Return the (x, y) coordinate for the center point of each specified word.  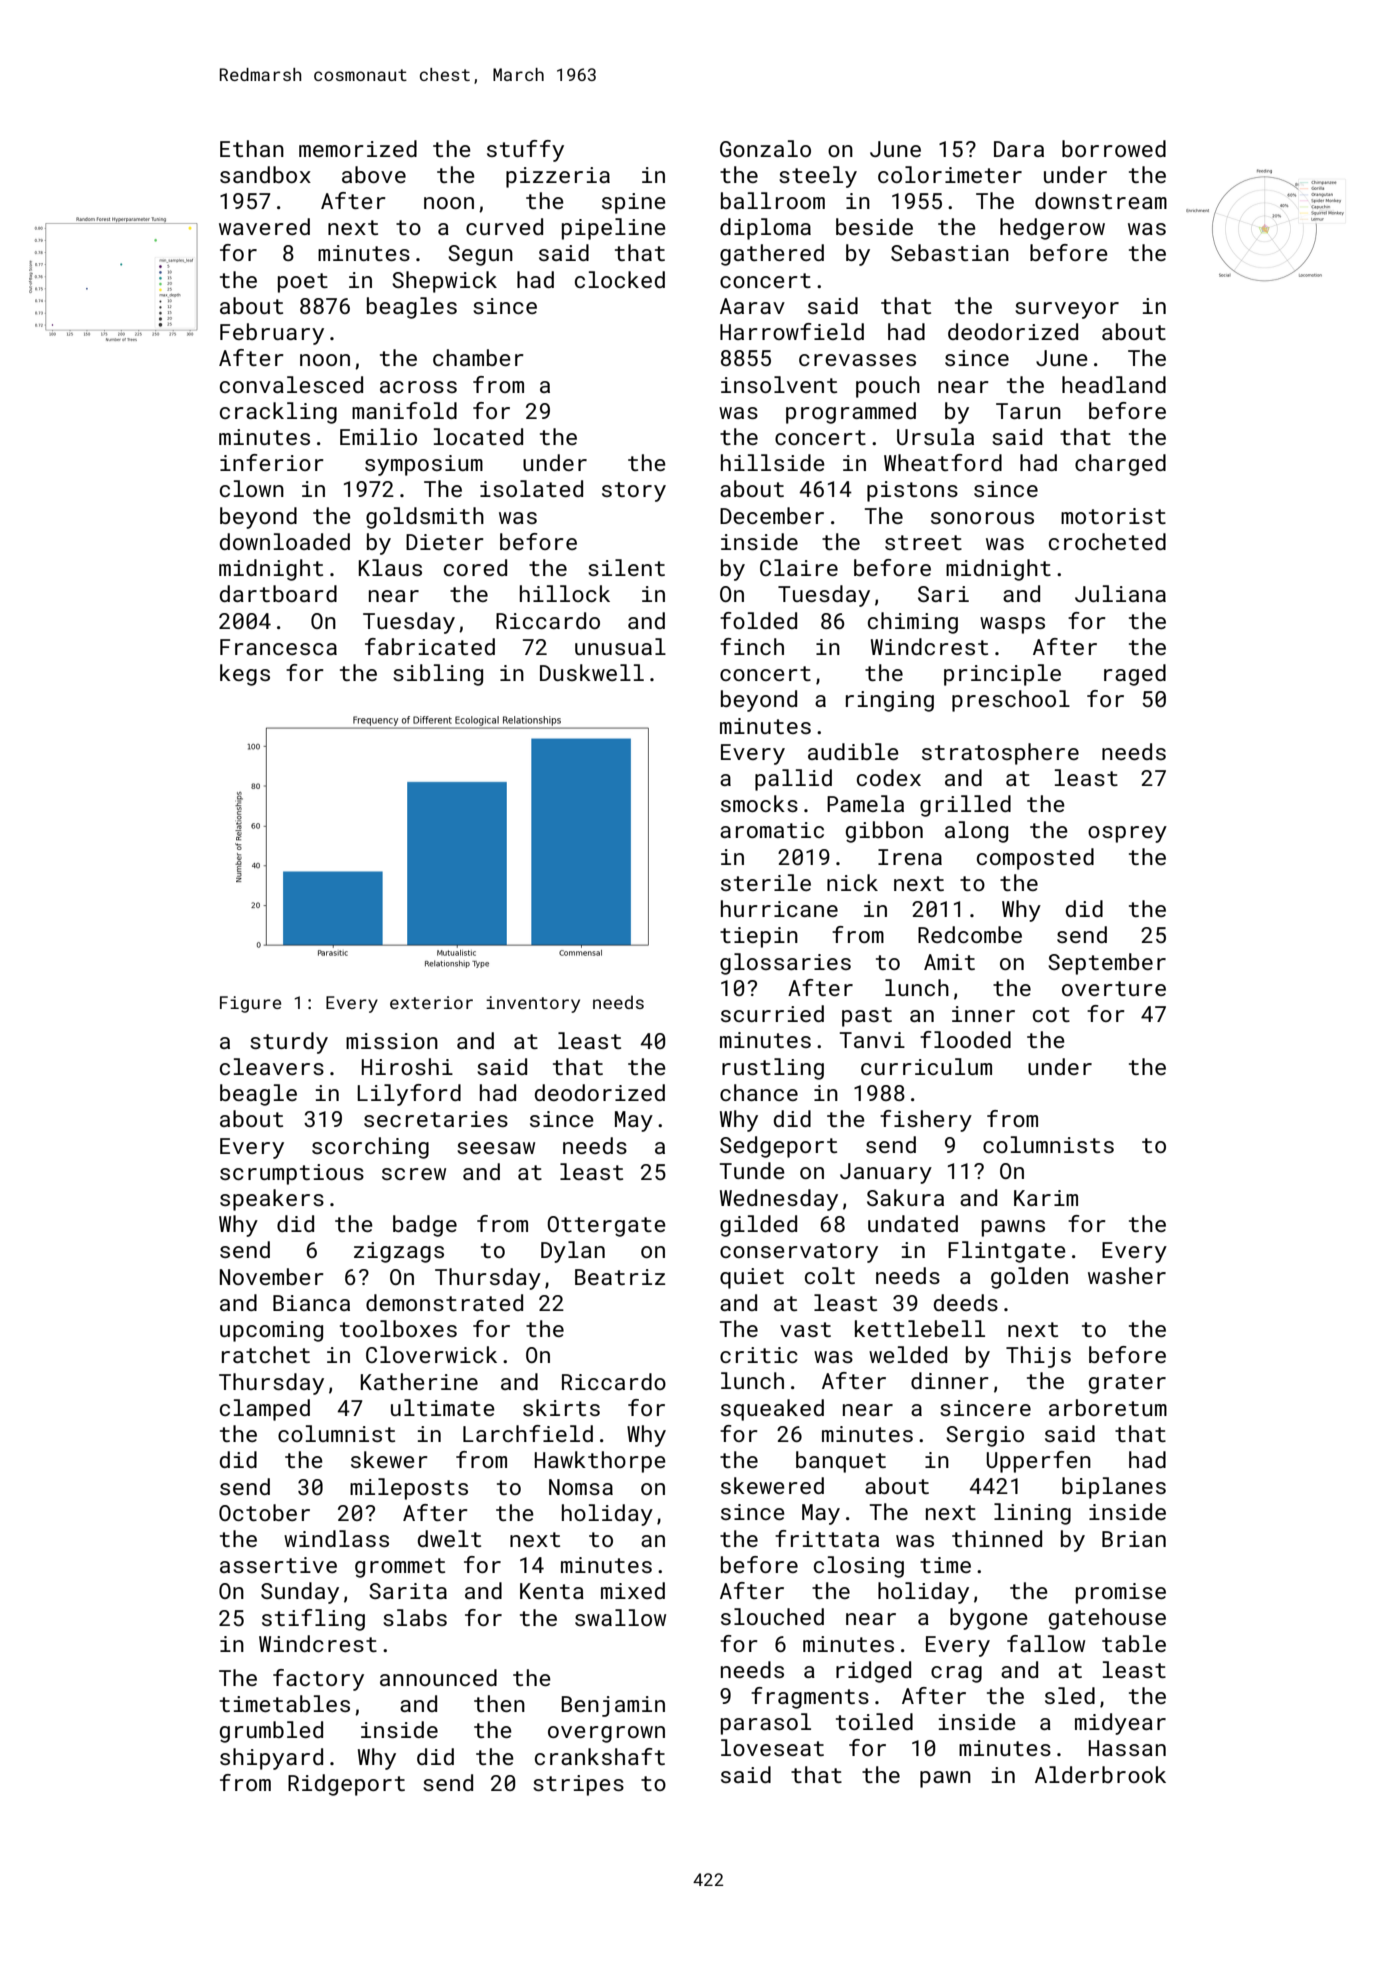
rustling (773, 1069)
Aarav (752, 306)
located (478, 436)
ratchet (266, 1354)
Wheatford (943, 462)
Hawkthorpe (600, 1462)
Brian (1134, 1539)
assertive (278, 1565)
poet (303, 283)
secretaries (436, 1119)
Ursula (935, 436)
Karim (1046, 1198)
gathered (772, 255)
